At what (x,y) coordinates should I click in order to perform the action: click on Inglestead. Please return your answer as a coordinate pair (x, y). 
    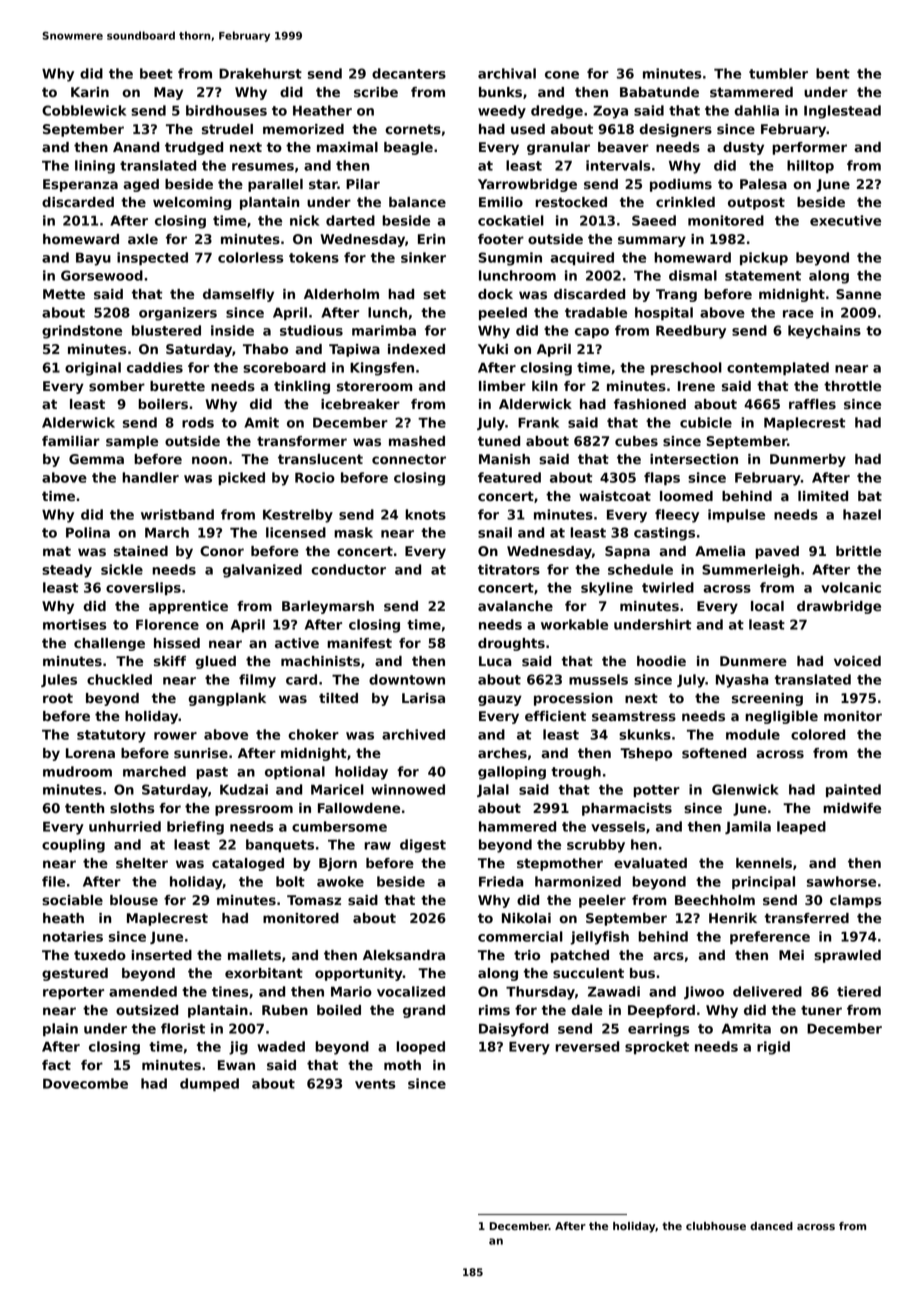
    Looking at the image, I should click on (842, 112).
